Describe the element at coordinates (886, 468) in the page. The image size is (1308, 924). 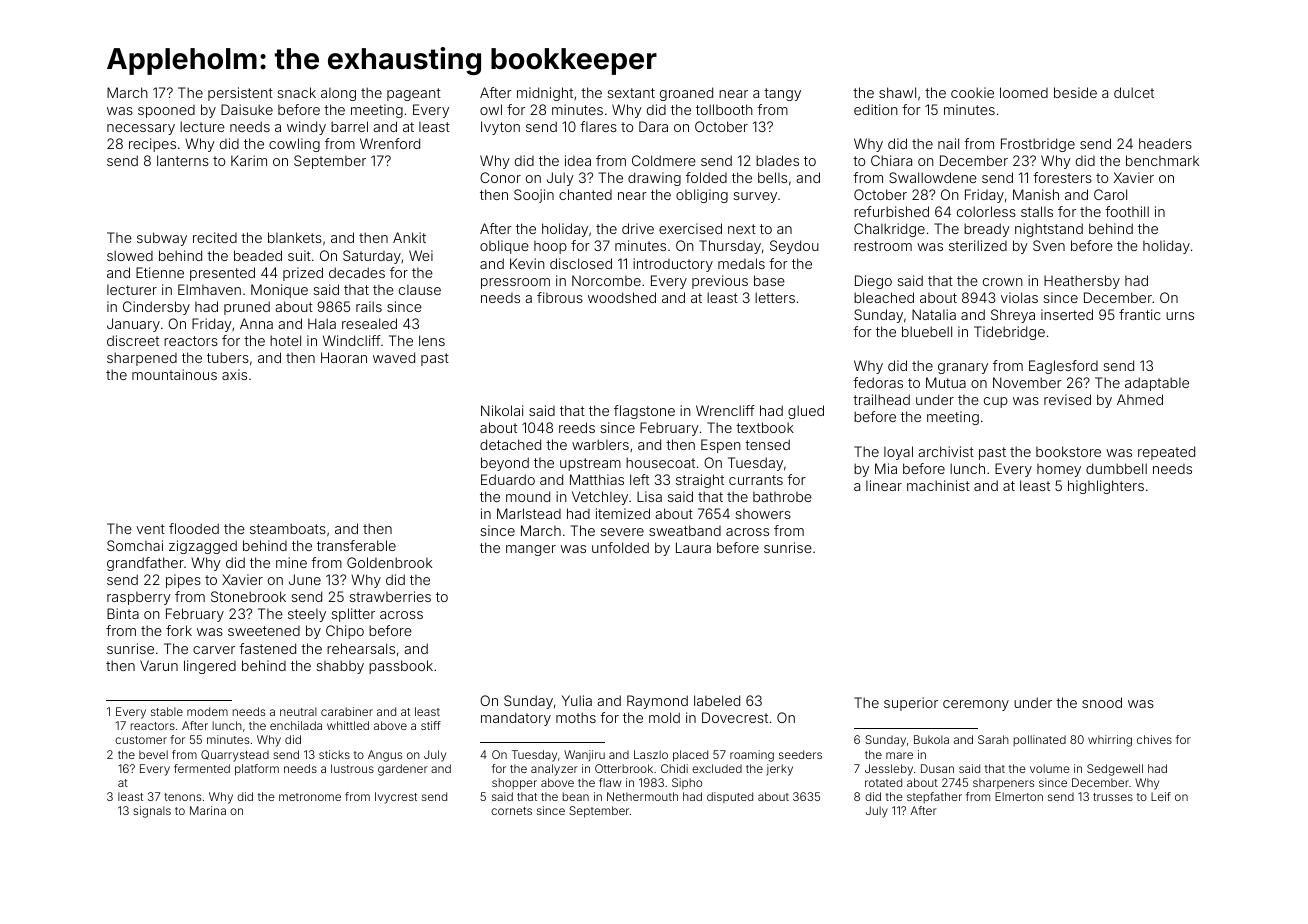
I see `Mia` at that location.
